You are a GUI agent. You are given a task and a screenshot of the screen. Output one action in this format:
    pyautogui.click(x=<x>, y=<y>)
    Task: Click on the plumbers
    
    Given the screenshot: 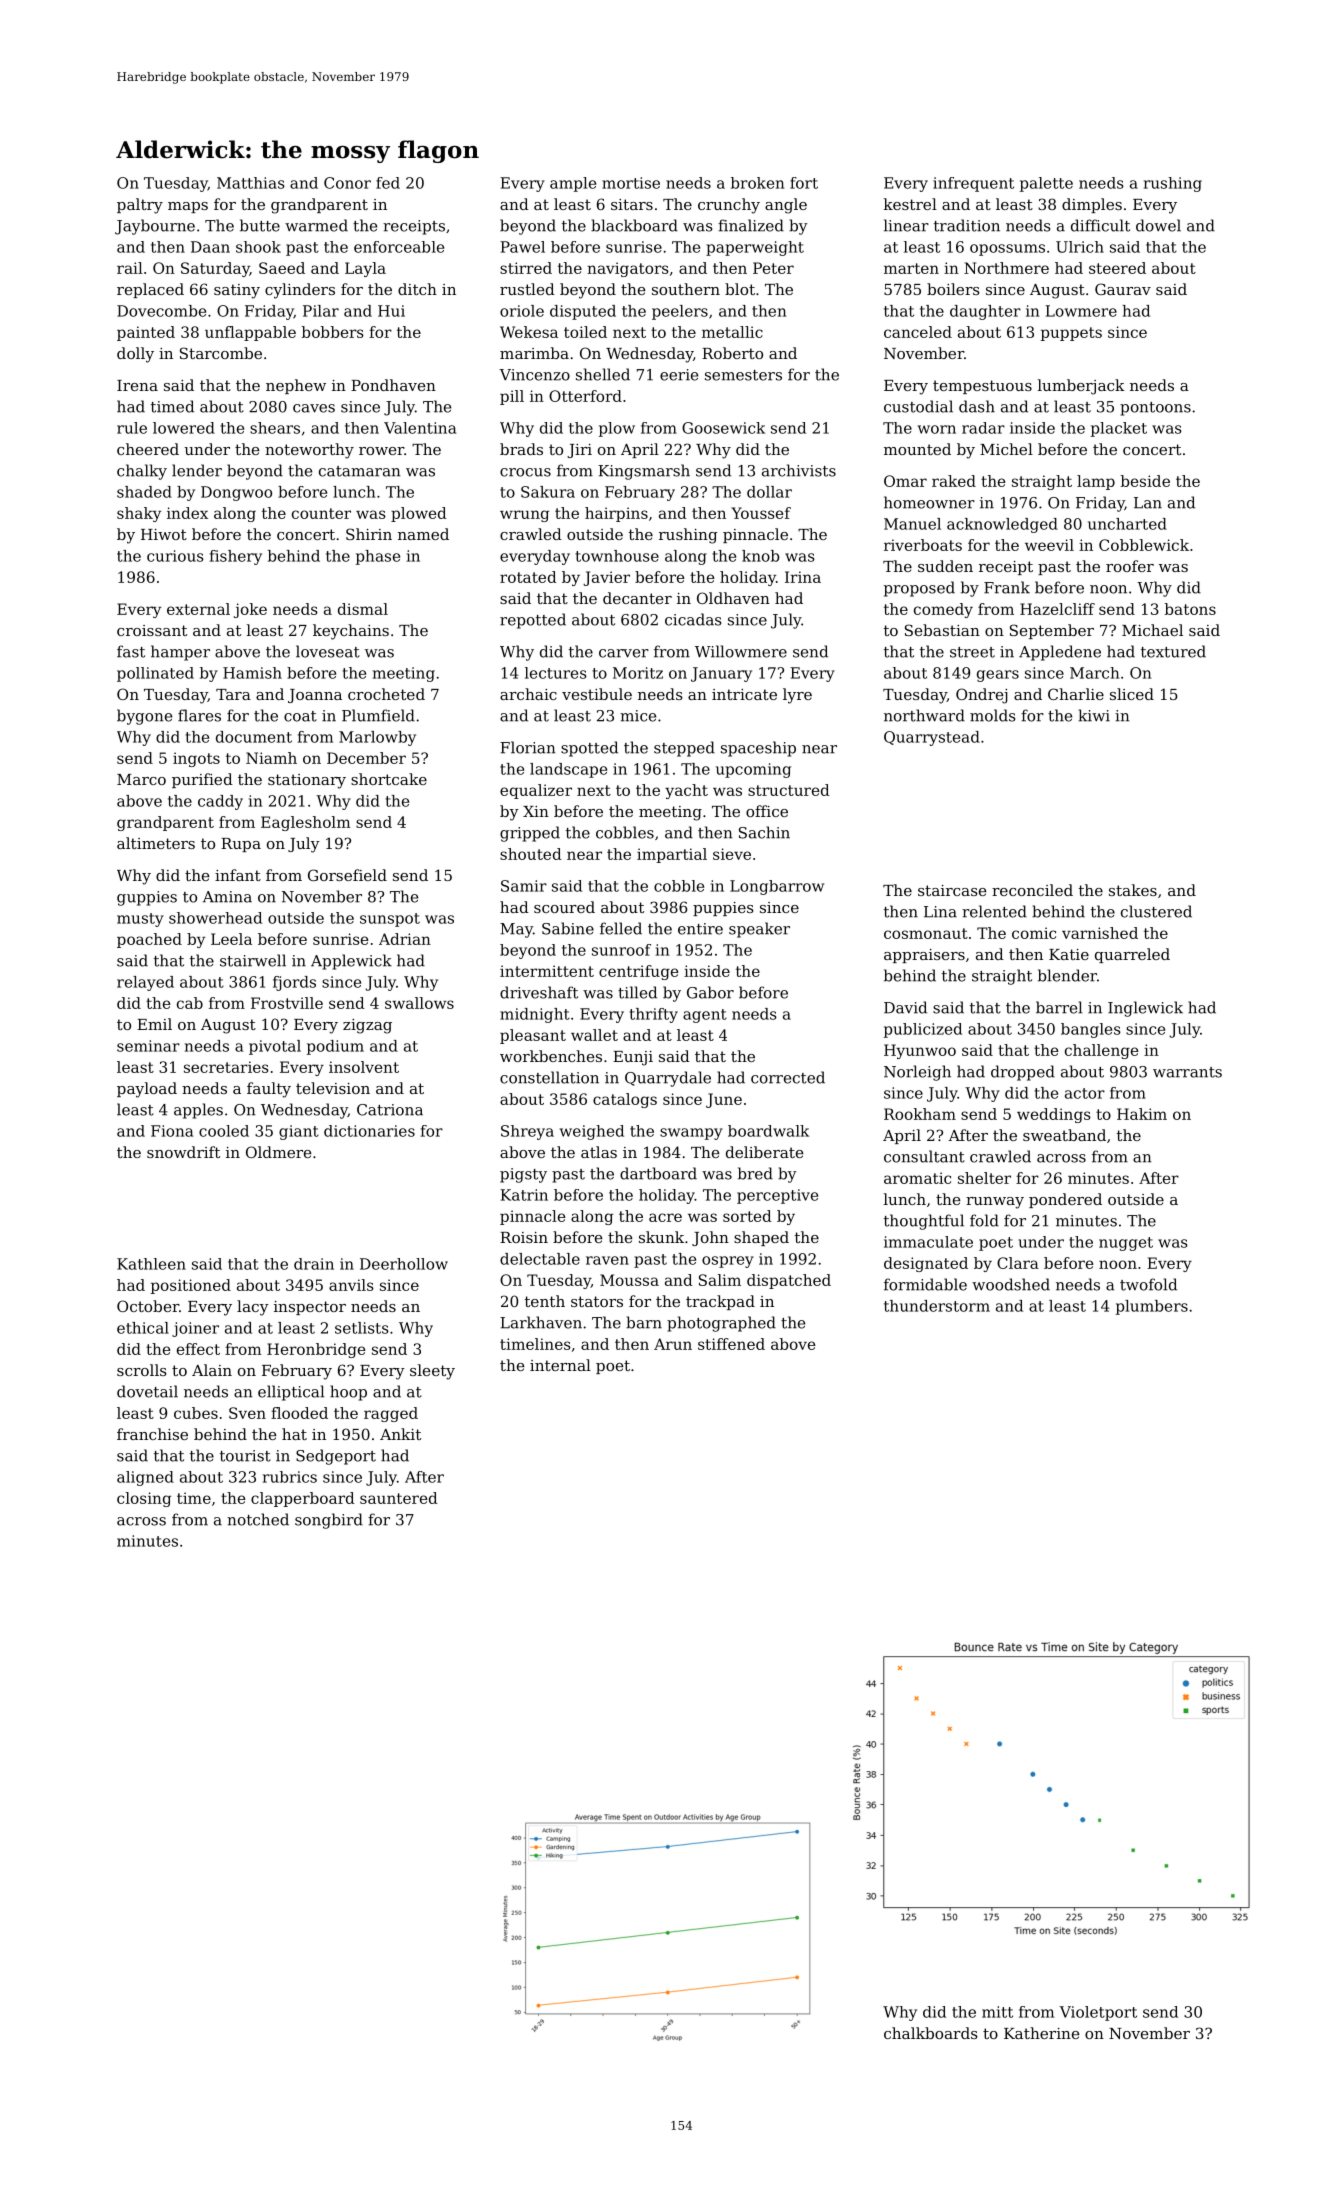 What is the action you would take?
    pyautogui.click(x=1152, y=1307)
